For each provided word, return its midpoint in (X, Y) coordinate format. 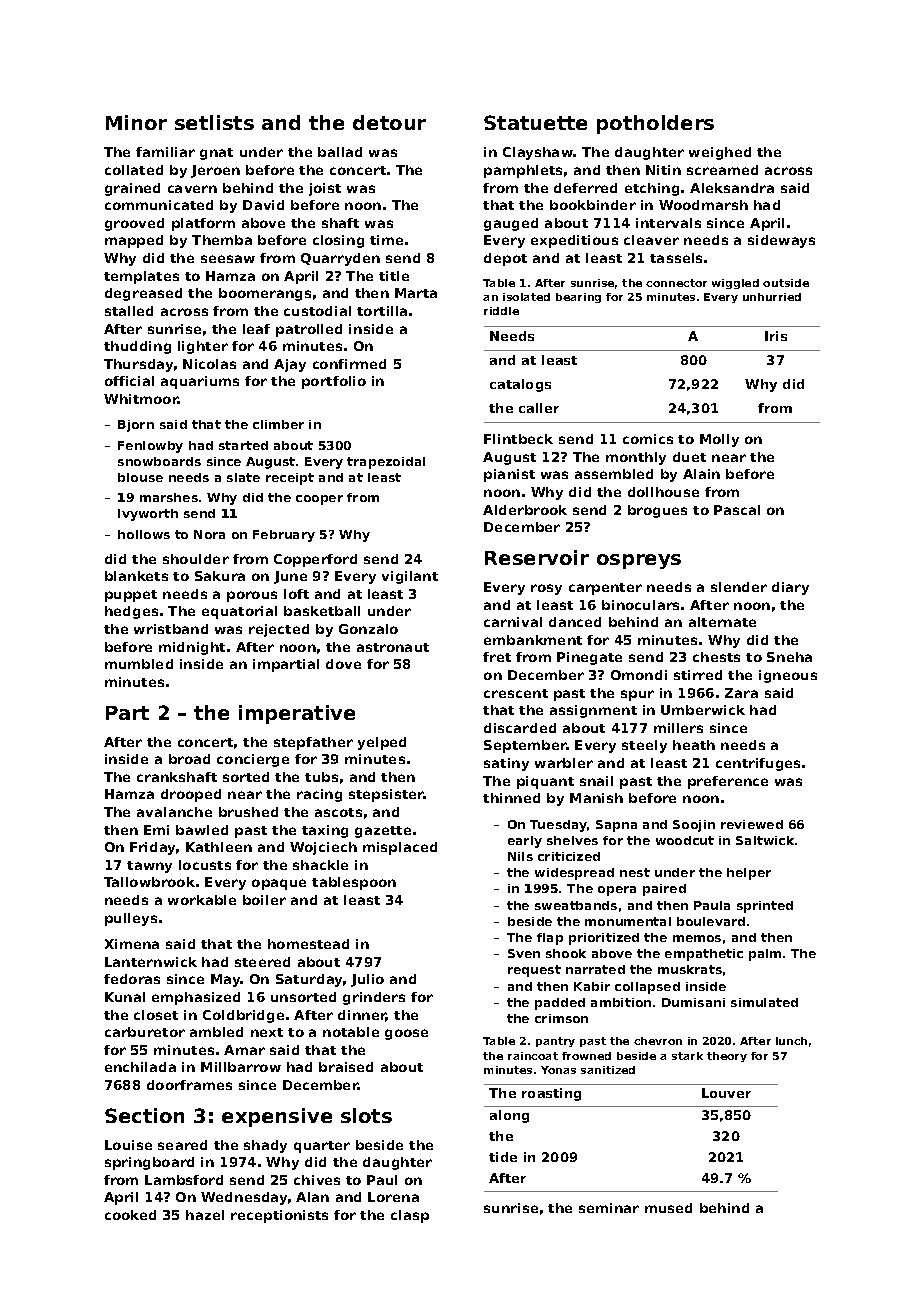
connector (676, 283)
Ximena (132, 944)
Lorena (393, 1197)
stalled (129, 311)
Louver (726, 1093)
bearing (578, 298)
